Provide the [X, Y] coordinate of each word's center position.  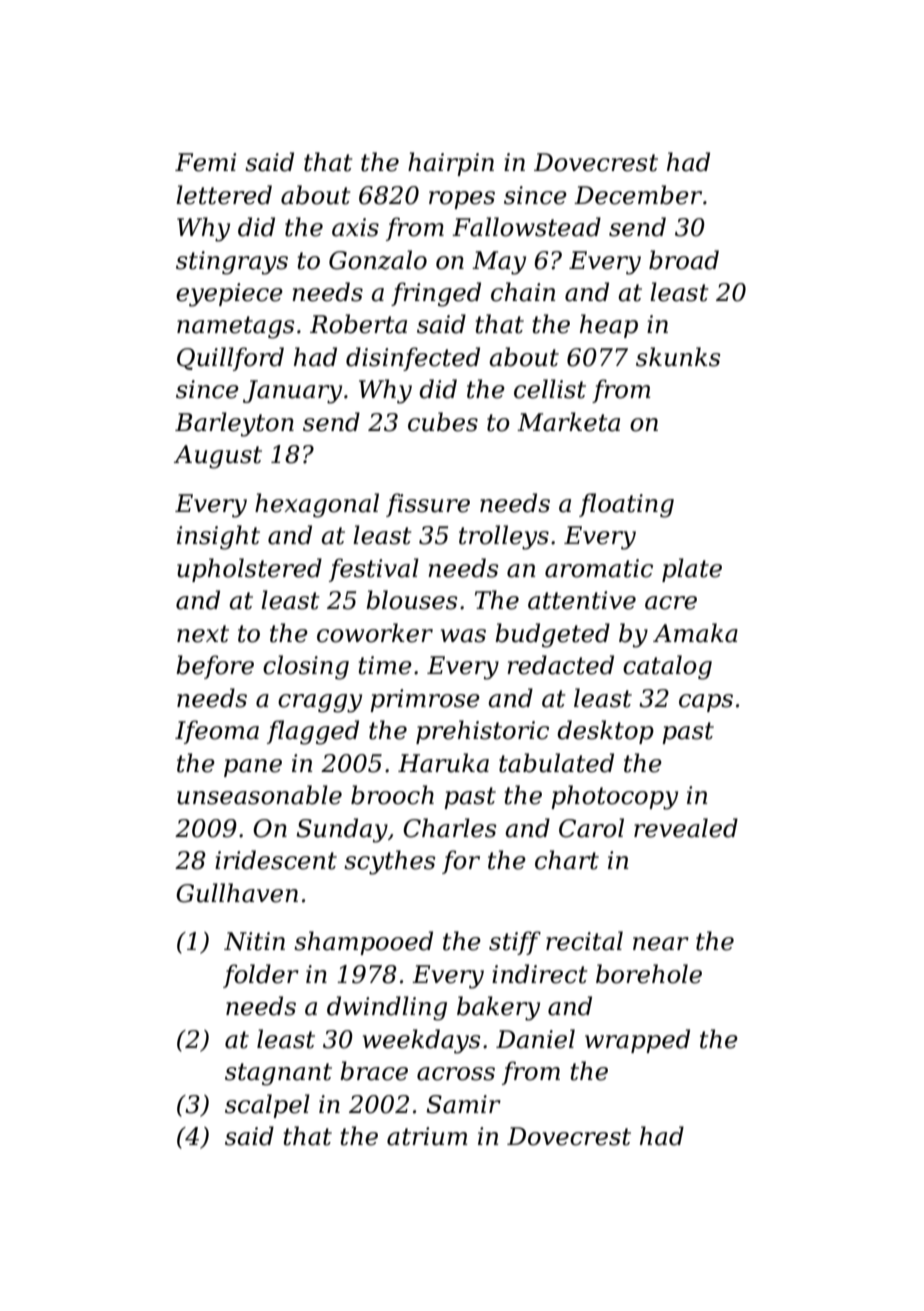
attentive [582, 600]
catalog [667, 667]
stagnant [278, 1074]
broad [684, 260]
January [292, 392]
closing [306, 667]
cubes [443, 422]
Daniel [535, 1039]
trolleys [504, 537]
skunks [678, 357]
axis [355, 227]
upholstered [249, 570]
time [385, 665]
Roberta [358, 324]
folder [261, 976]
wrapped [637, 1041]
